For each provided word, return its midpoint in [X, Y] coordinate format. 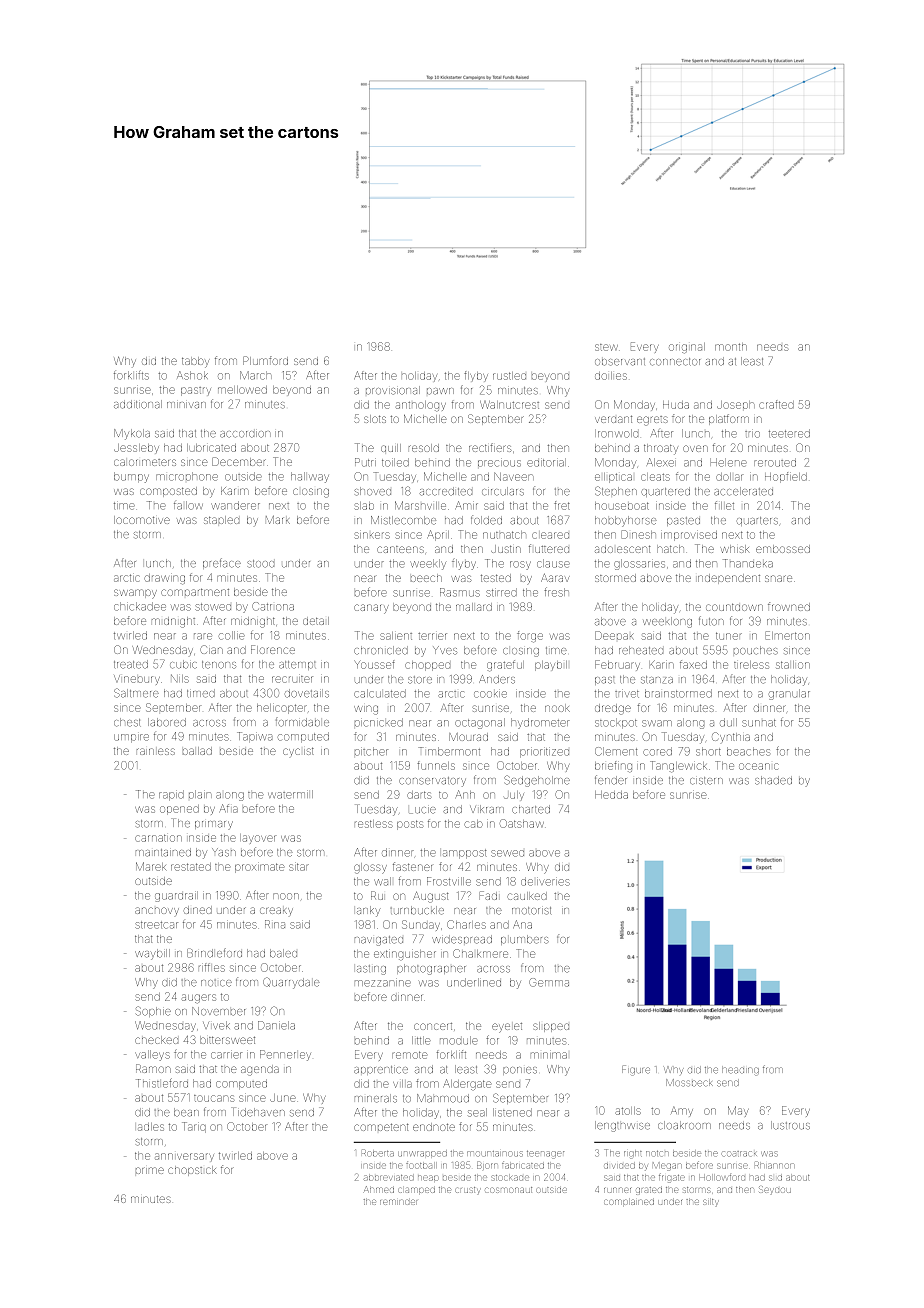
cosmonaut [508, 1190]
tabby [196, 362]
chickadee [140, 606]
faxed [693, 664]
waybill [152, 954]
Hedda [611, 795]
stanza [657, 680]
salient [396, 636]
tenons [219, 665]
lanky [368, 911]
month [731, 347]
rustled [509, 376]
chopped [427, 666]
